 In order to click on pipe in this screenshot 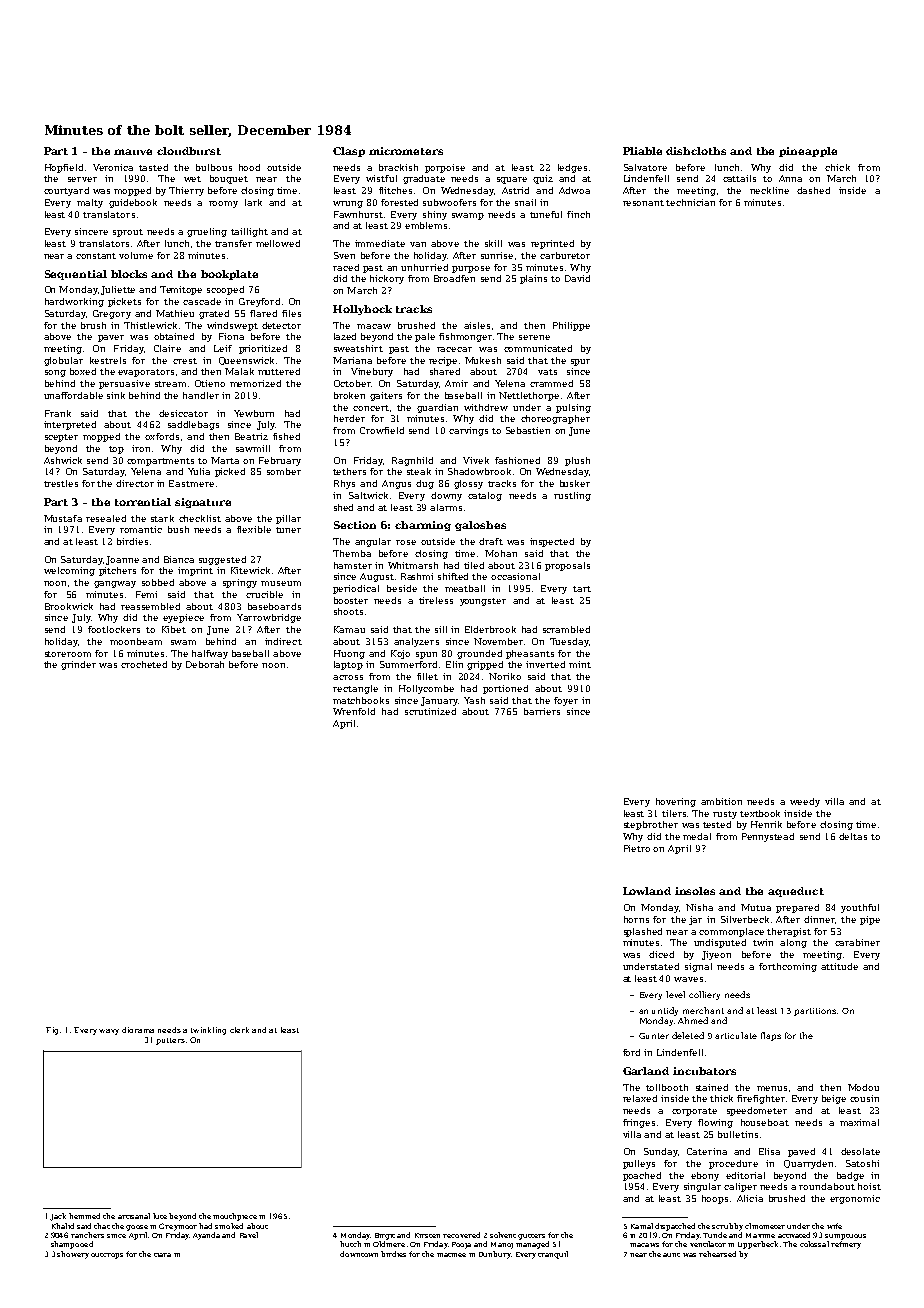, I will do `click(870, 920)`.
